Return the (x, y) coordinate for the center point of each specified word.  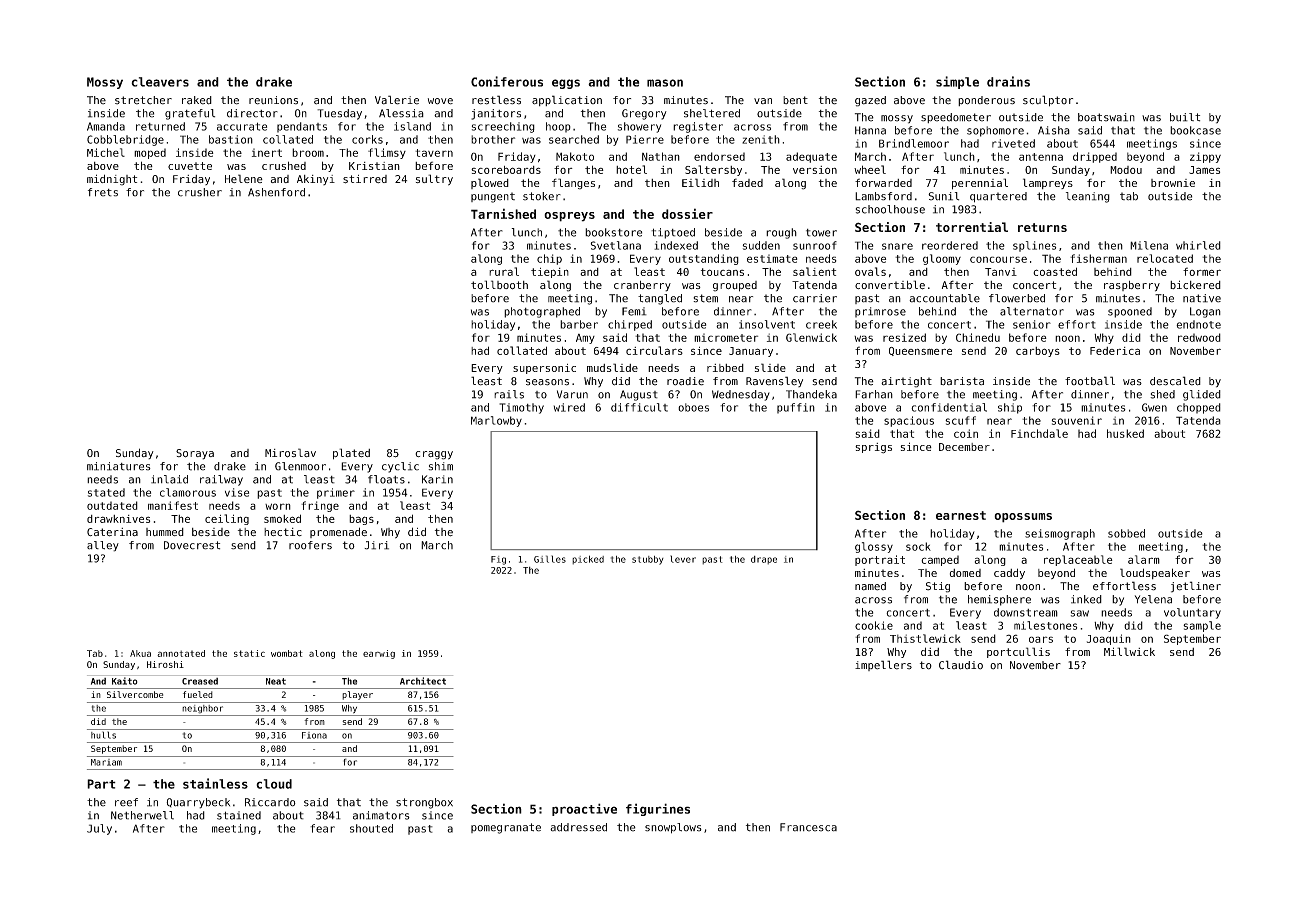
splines (1034, 246)
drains (1008, 81)
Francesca (808, 827)
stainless (215, 783)
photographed (542, 312)
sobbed (1126, 533)
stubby (648, 560)
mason (665, 83)
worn (278, 506)
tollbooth (499, 285)
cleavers (160, 82)
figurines (658, 809)
